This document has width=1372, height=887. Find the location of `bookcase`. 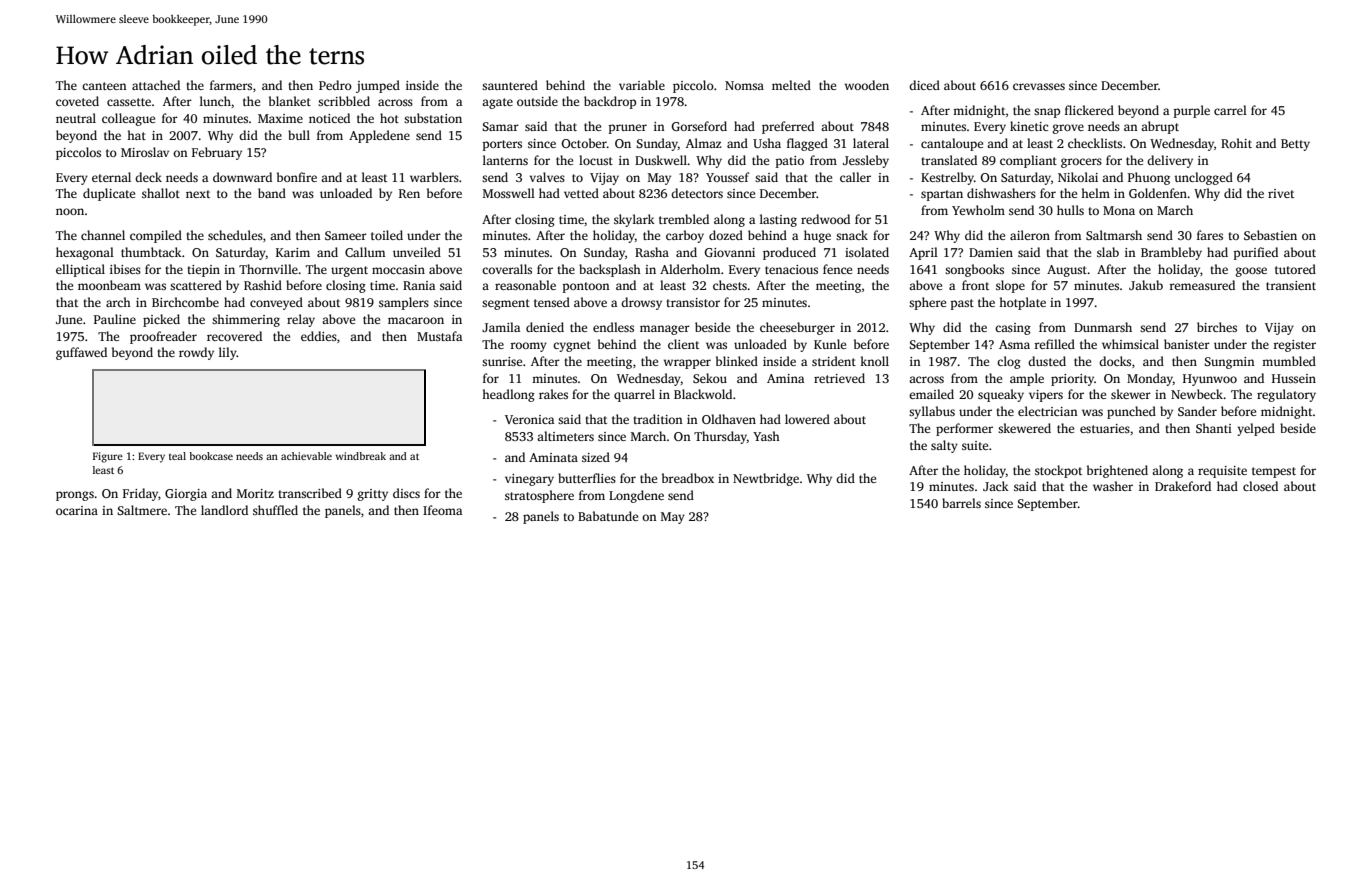

bookcase is located at coordinates (211, 456).
